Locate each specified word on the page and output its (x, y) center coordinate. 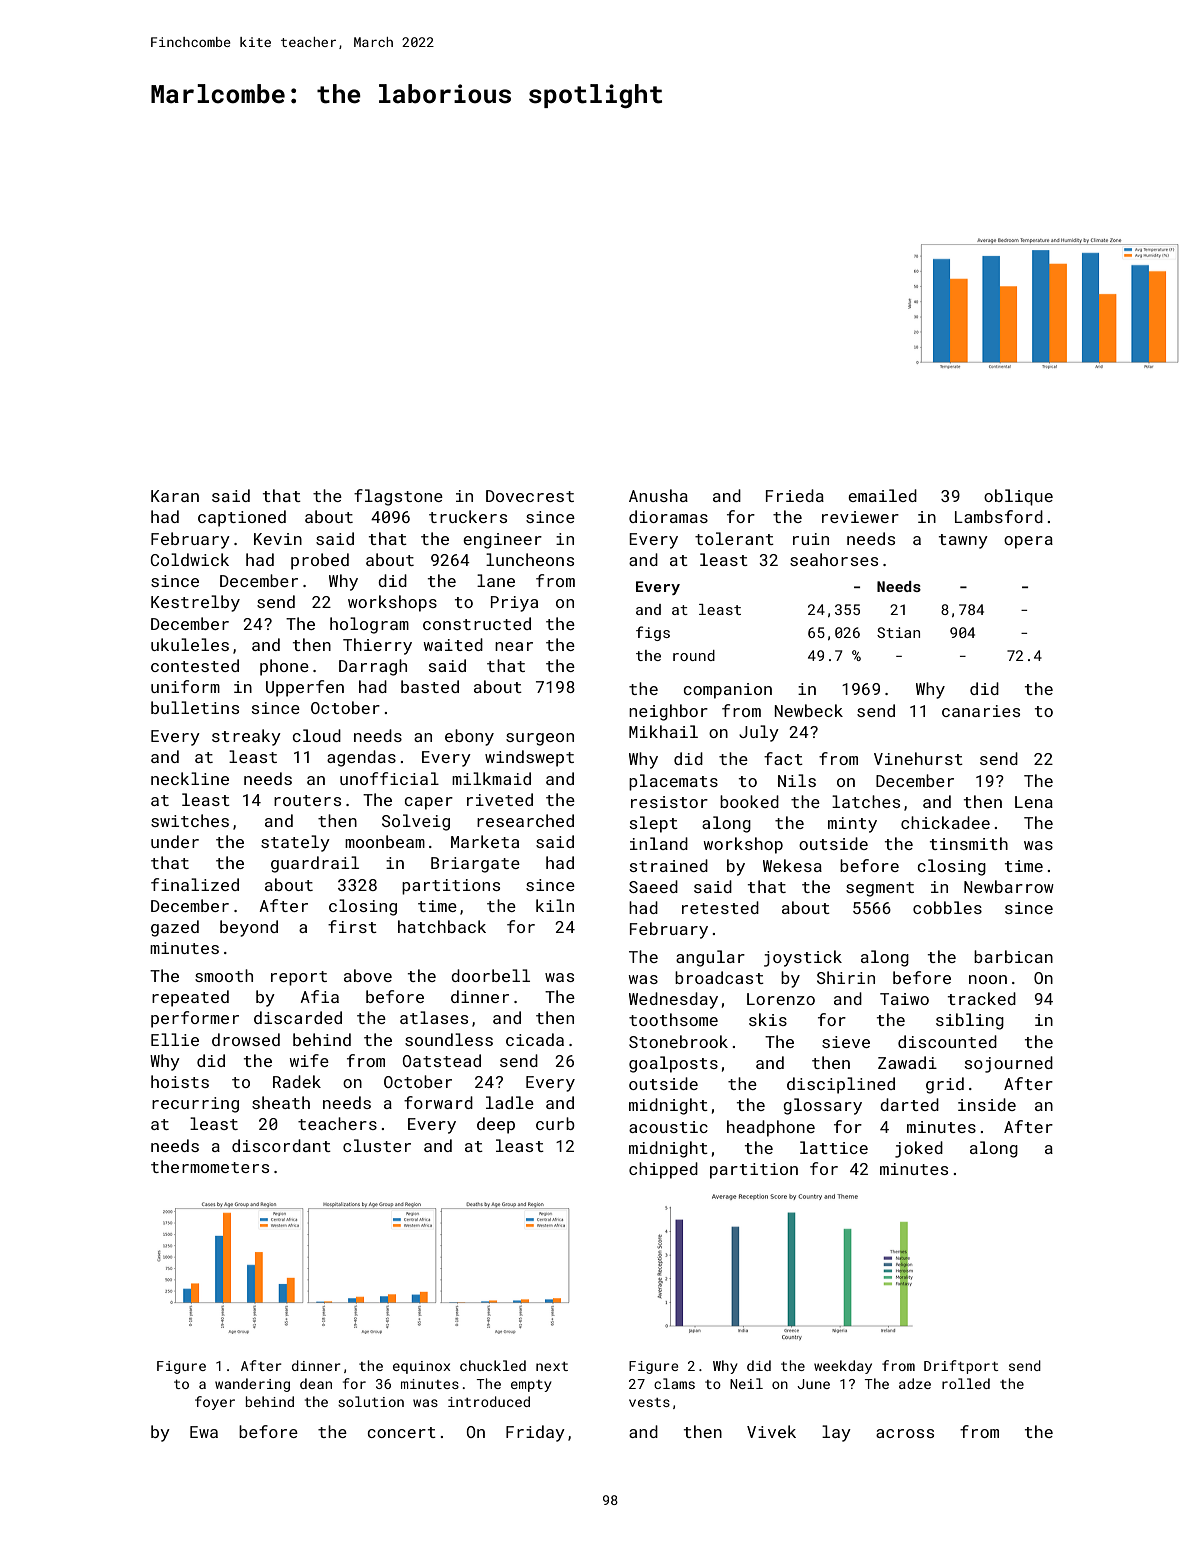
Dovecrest (530, 496)
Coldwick (190, 559)
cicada (535, 1039)
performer (195, 1019)
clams (674, 1383)
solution (371, 1401)
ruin (811, 539)
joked (919, 1149)
